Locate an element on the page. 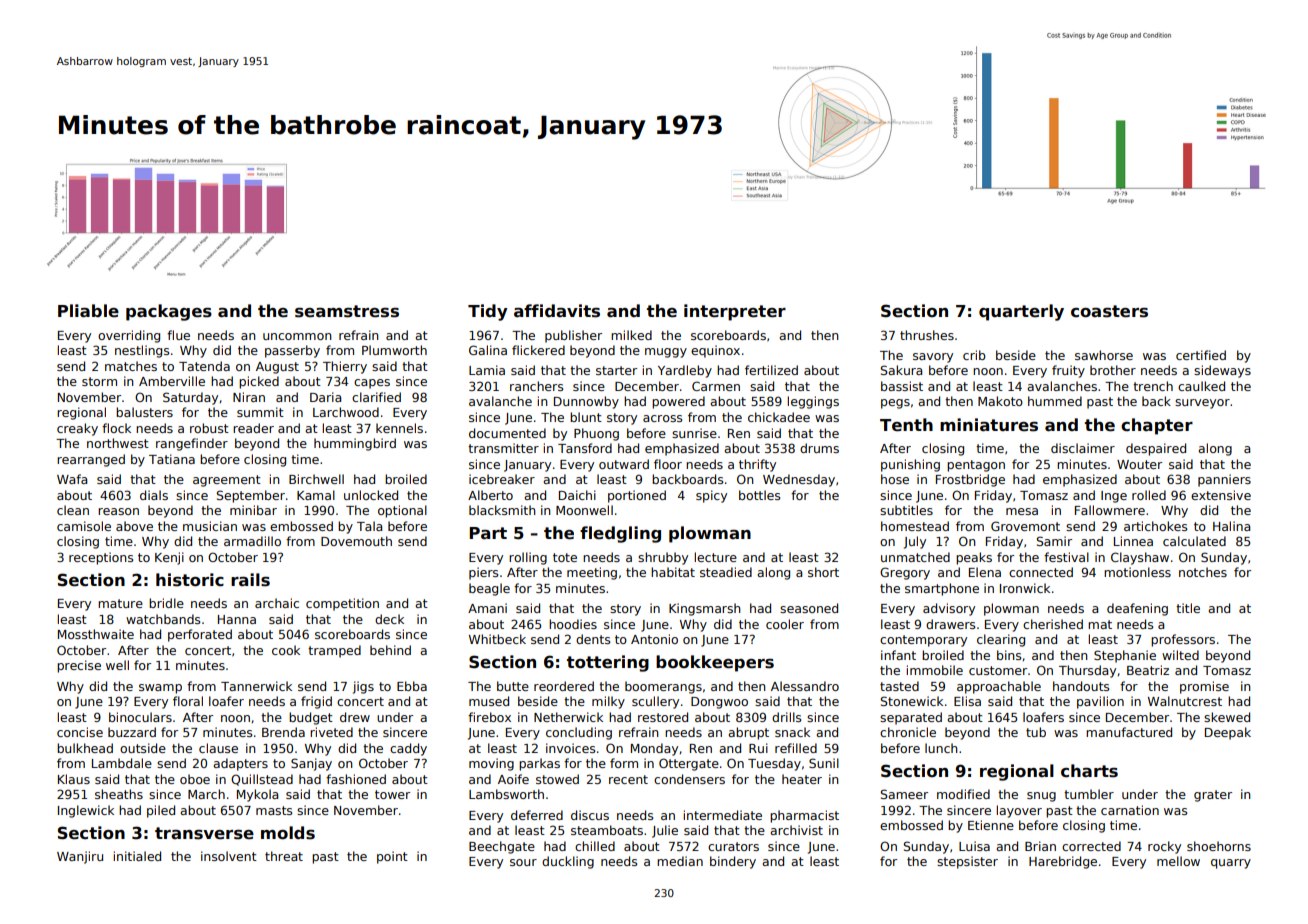 The image size is (1308, 924). Mossthwaite is located at coordinates (96, 634).
